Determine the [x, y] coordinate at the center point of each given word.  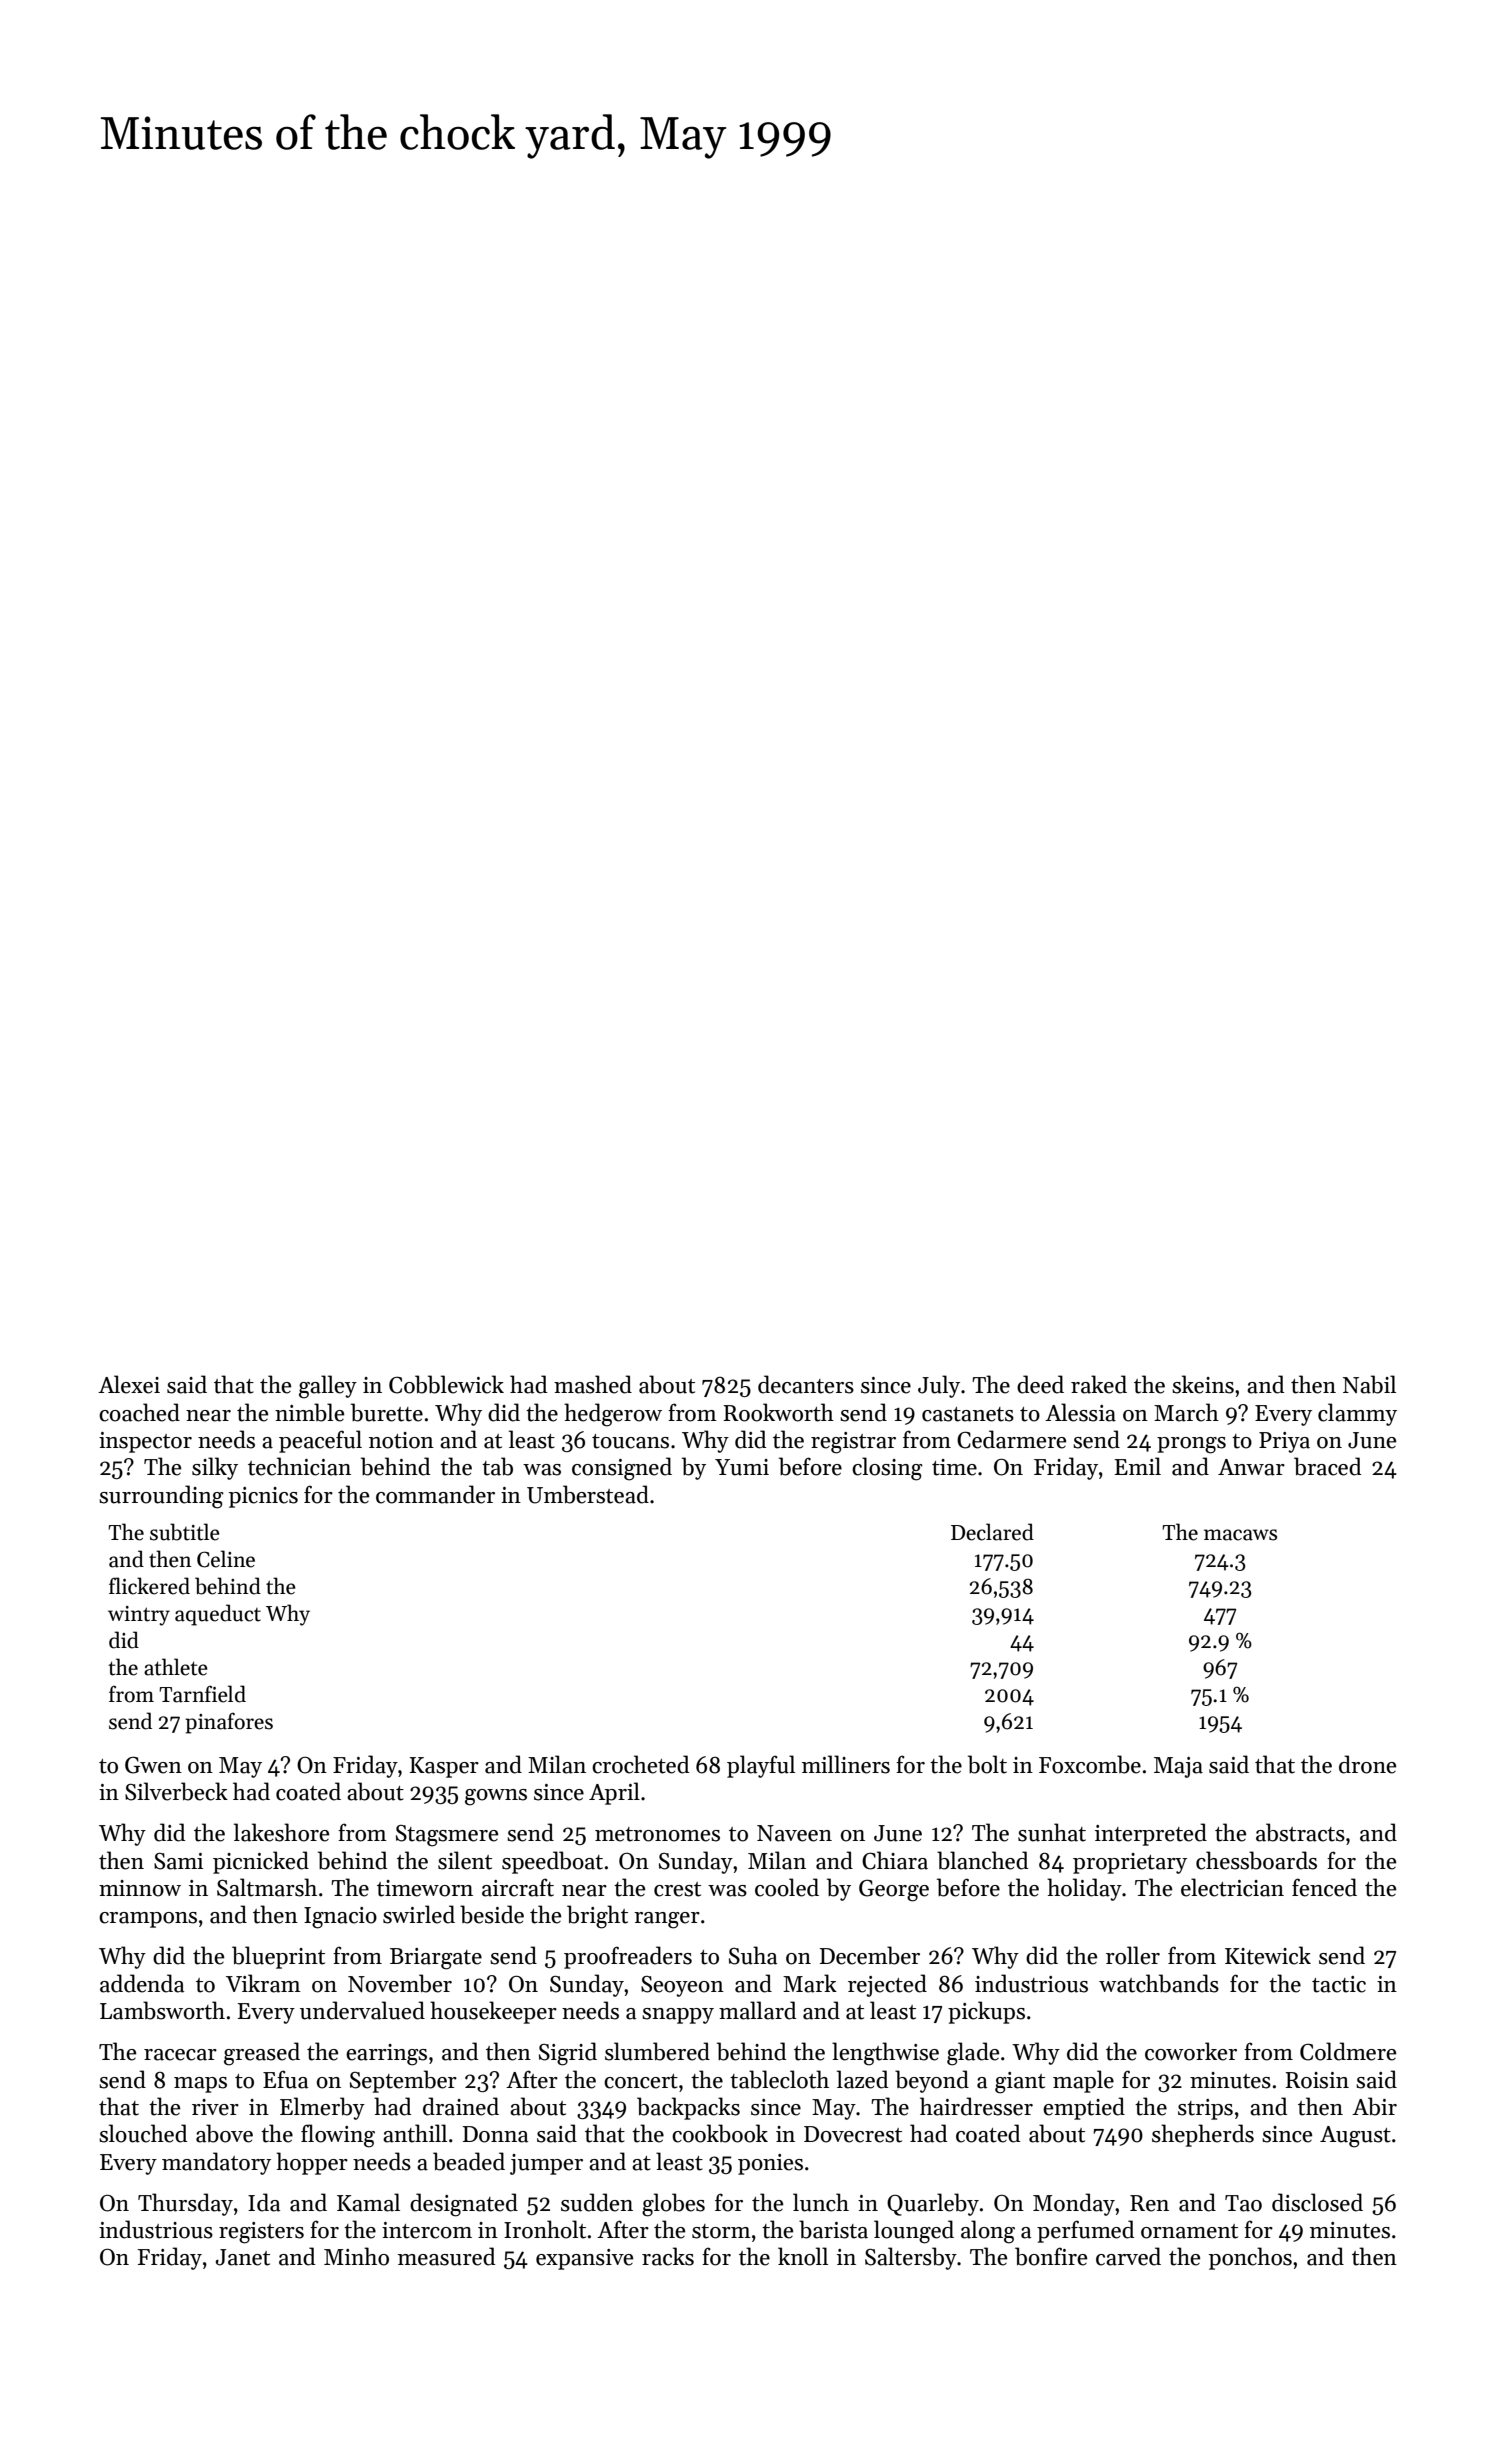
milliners [846, 1764]
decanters [806, 1384]
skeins [1203, 1384]
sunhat [1052, 1832]
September [403, 2081]
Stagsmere [447, 1836]
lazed [862, 2079]
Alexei [129, 1384]
